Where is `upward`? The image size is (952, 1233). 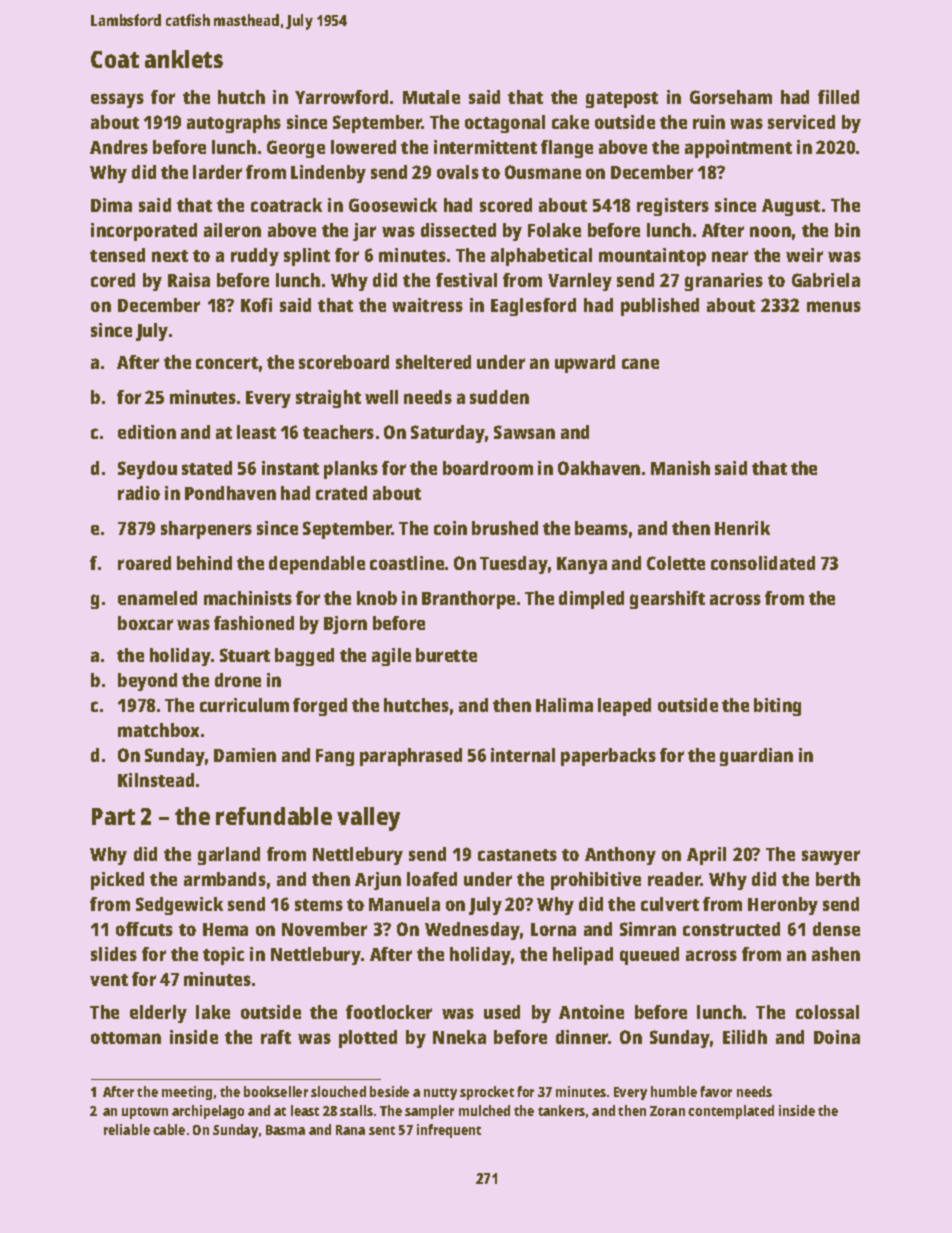 upward is located at coordinates (585, 364).
